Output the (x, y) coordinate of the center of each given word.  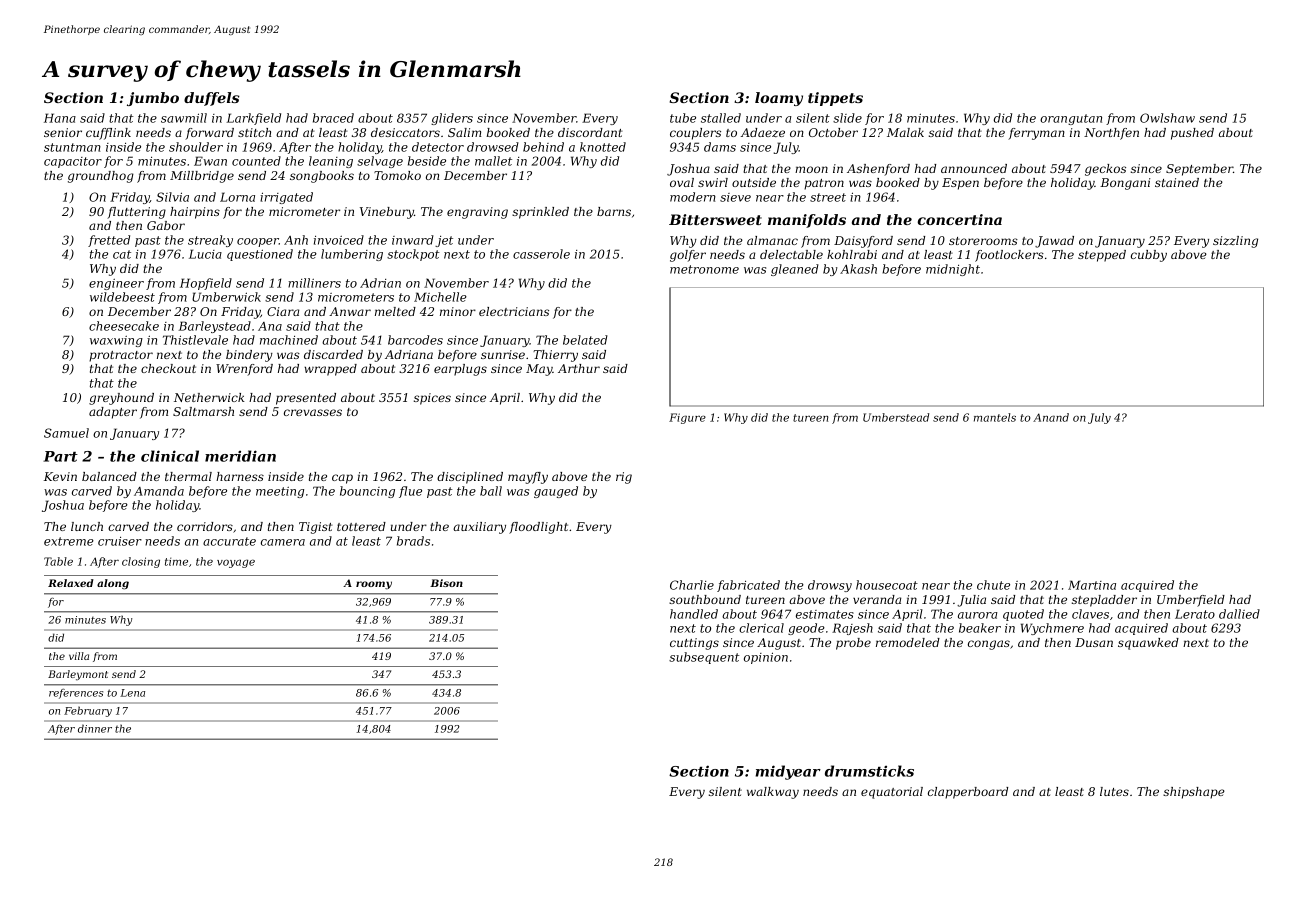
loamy (779, 99)
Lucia (205, 254)
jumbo (153, 99)
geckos (1105, 170)
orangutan (1071, 119)
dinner (95, 728)
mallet (493, 161)
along (113, 584)
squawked (1148, 644)
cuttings (694, 644)
